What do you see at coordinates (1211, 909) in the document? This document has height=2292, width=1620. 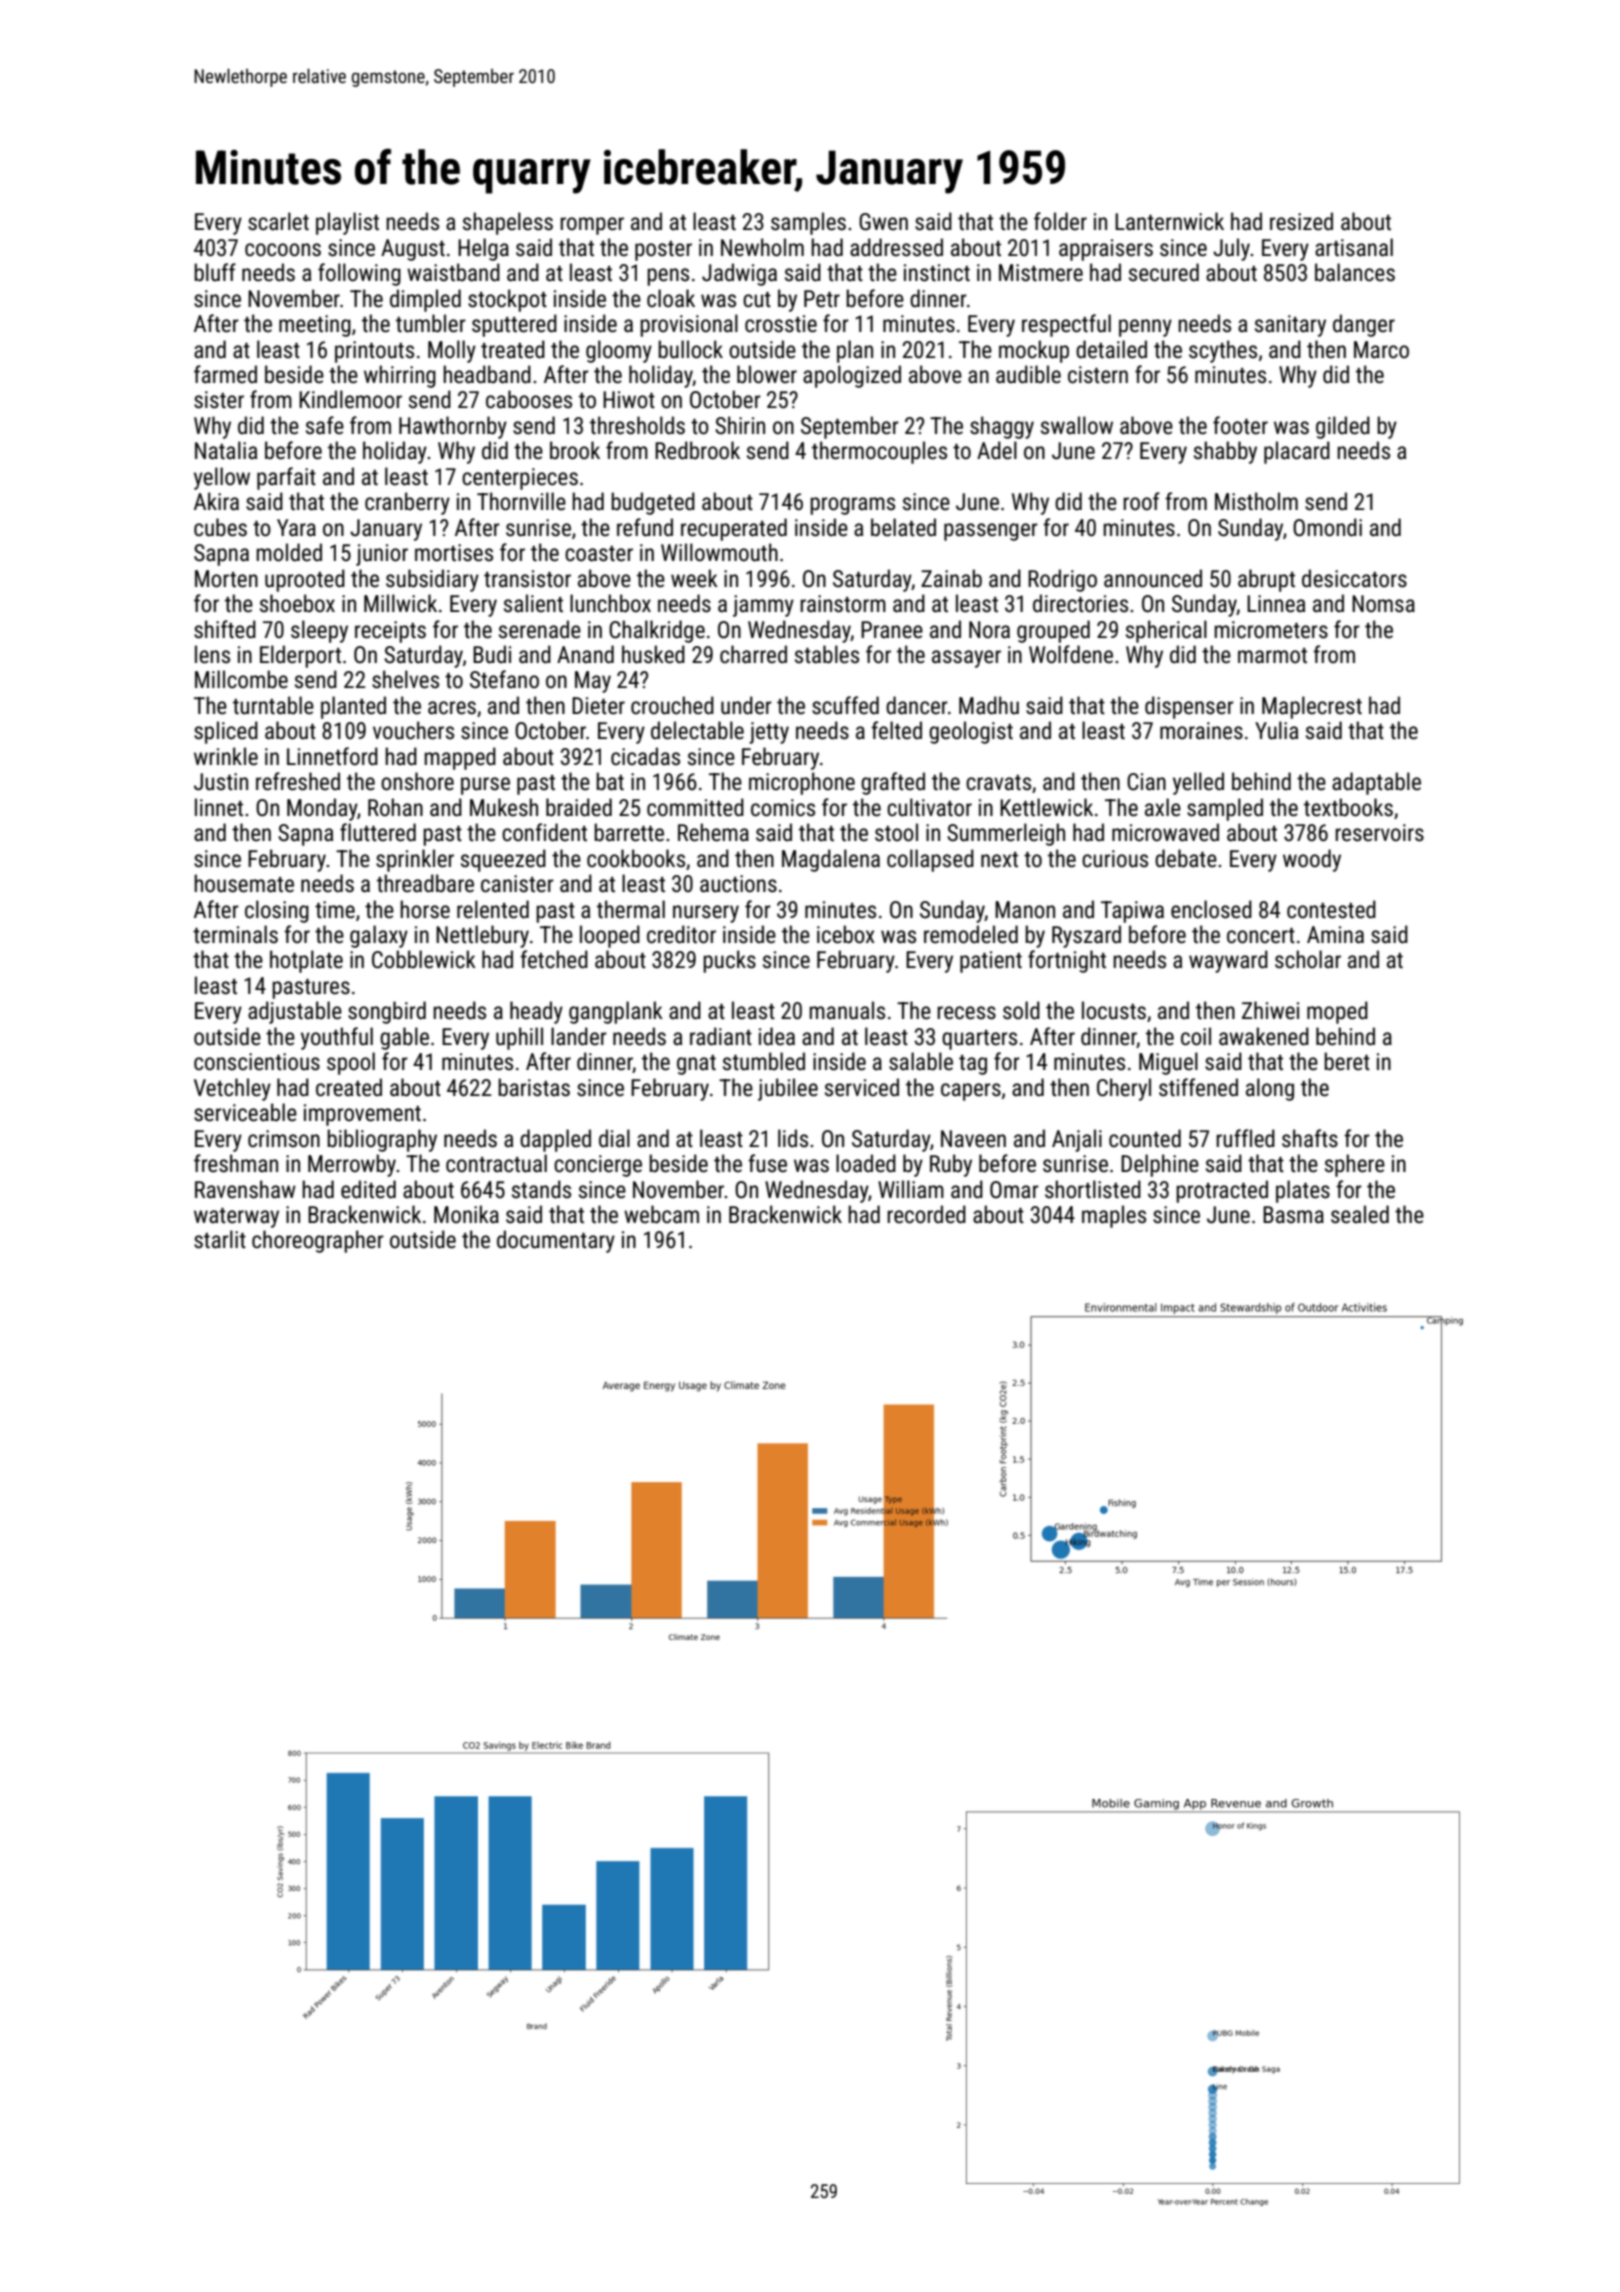 I see `enclosed` at bounding box center [1211, 909].
